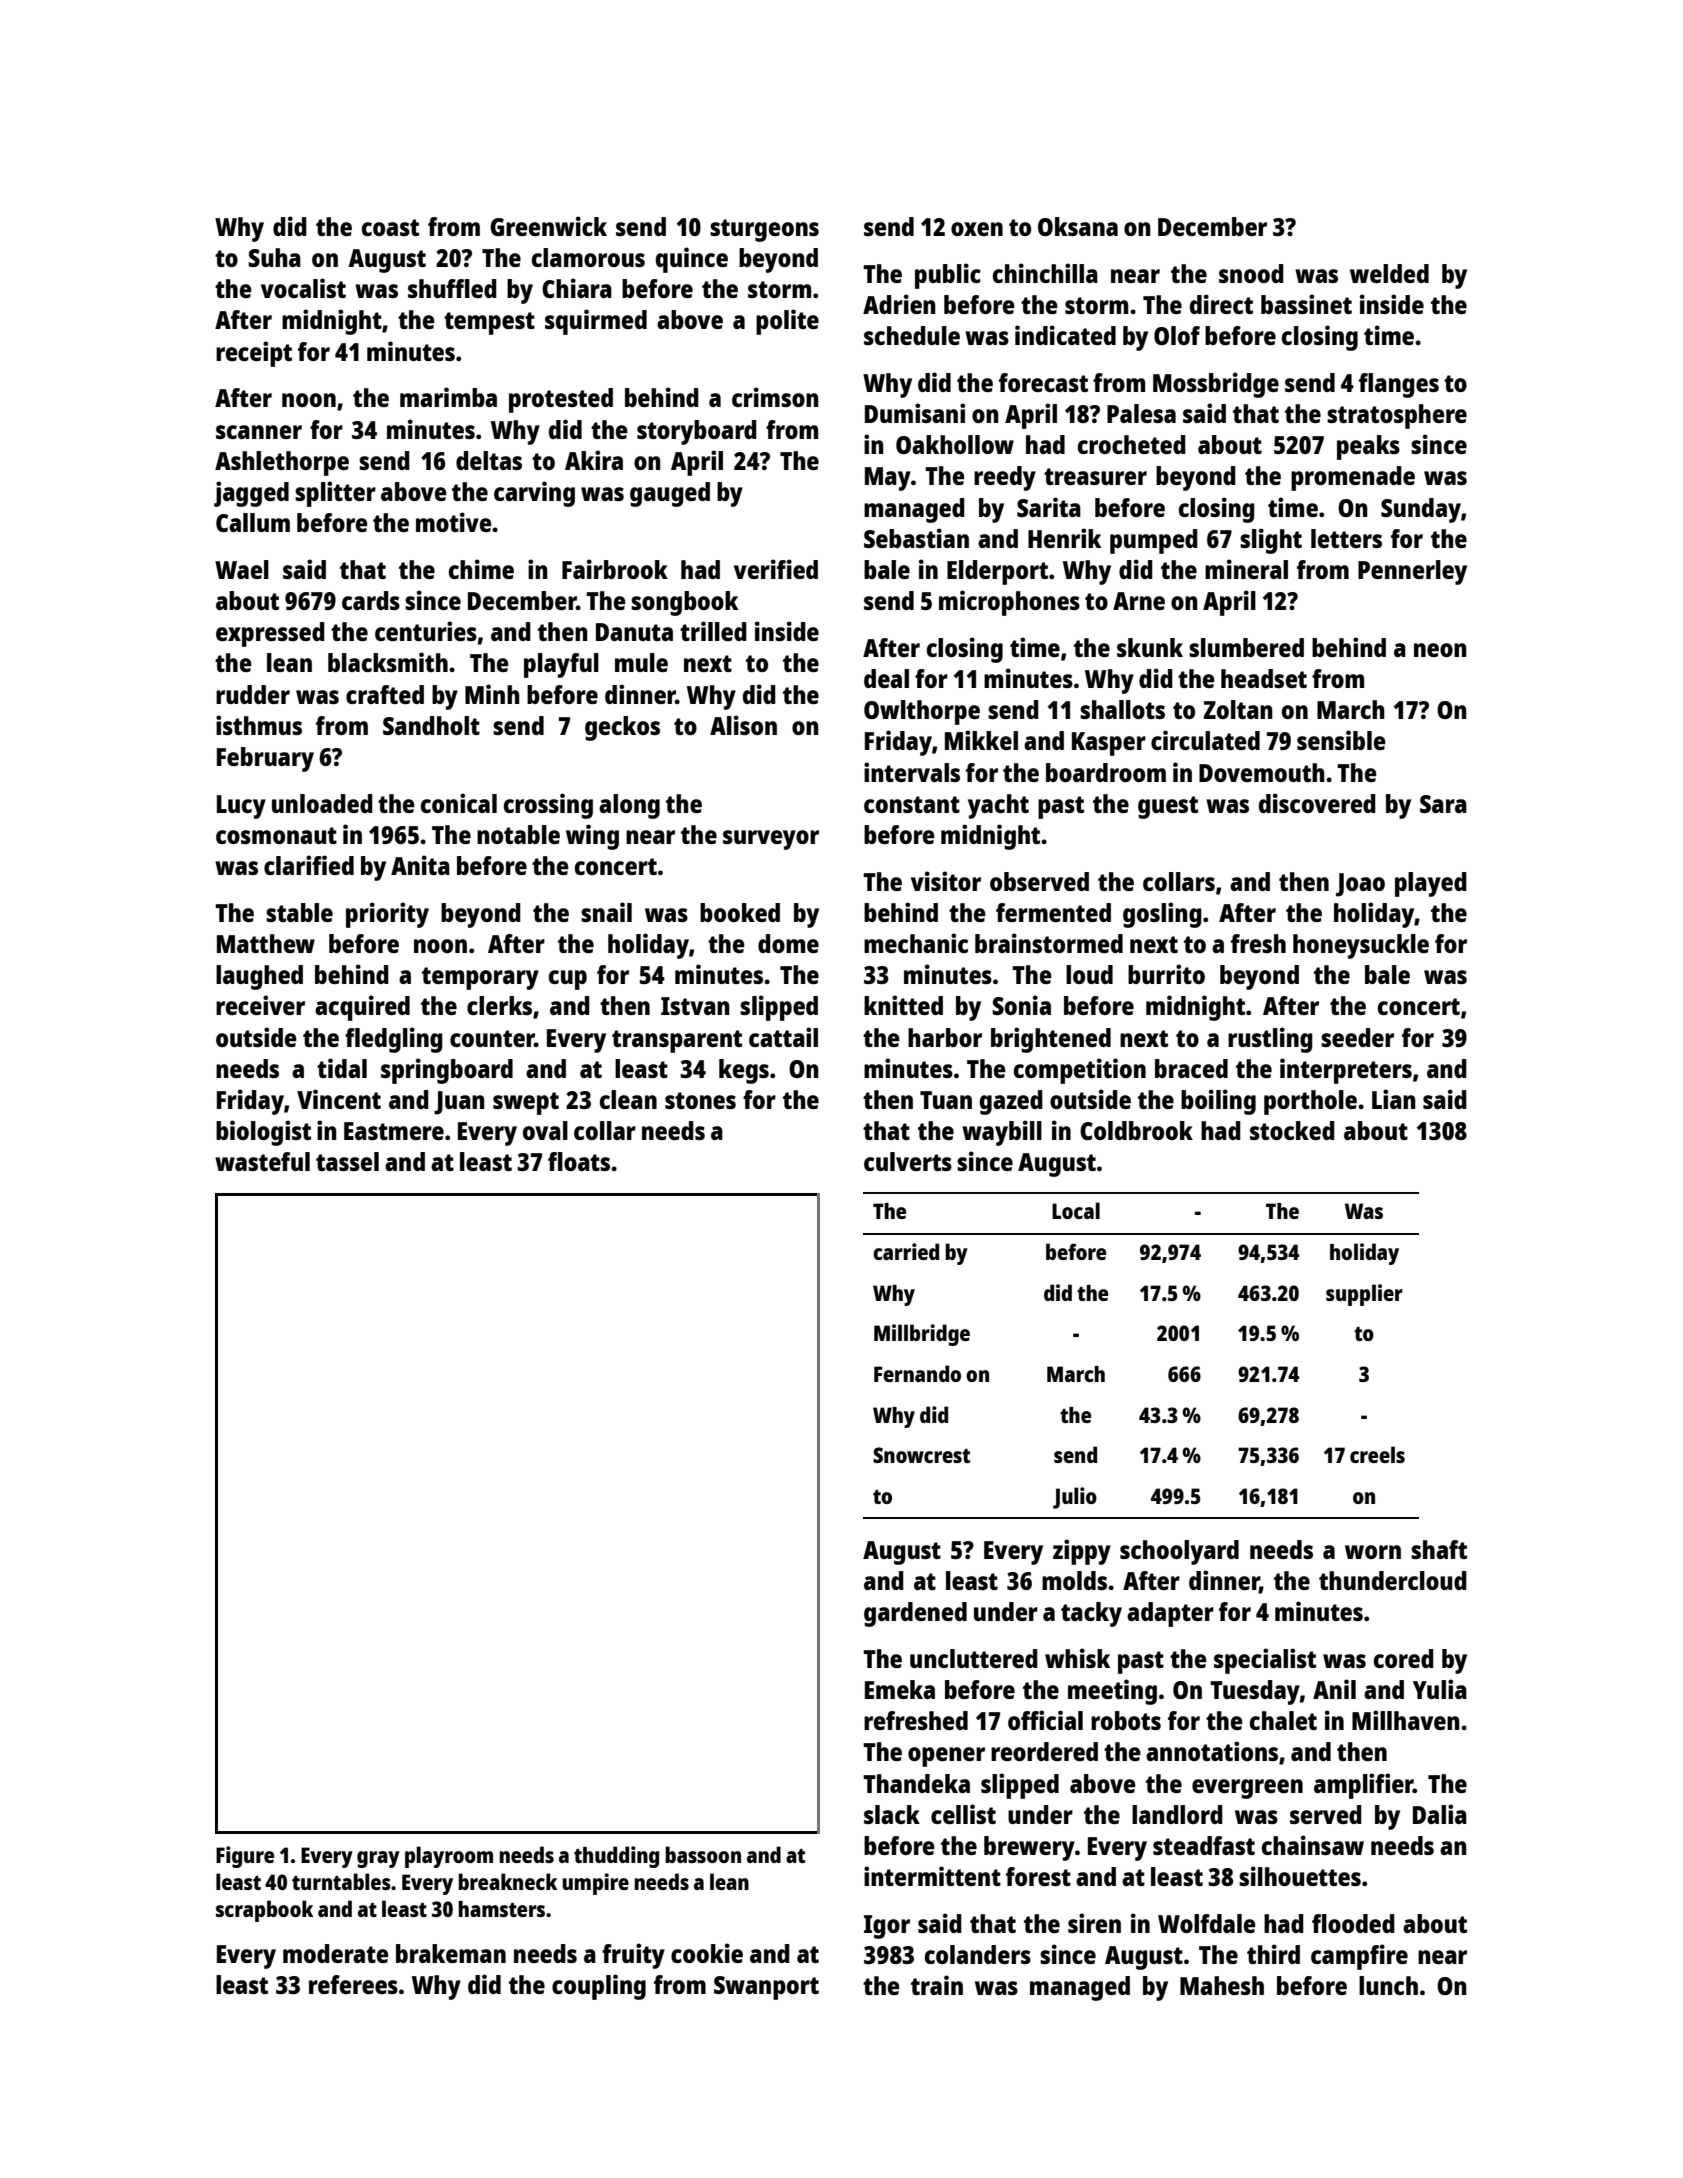  What do you see at coordinates (242, 569) in the screenshot?
I see `Wael` at bounding box center [242, 569].
